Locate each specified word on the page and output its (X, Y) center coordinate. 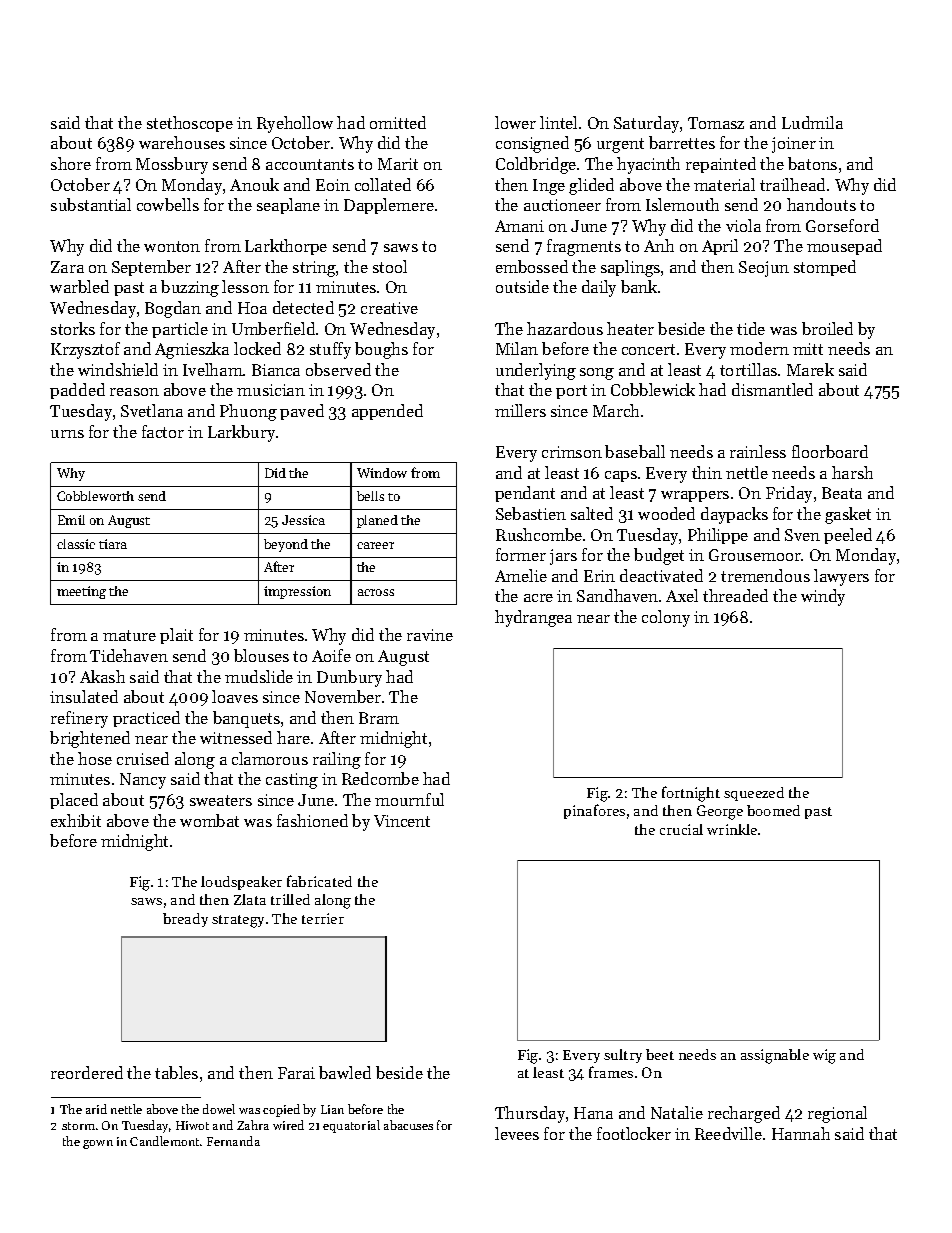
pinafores (594, 811)
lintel (558, 122)
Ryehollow (295, 124)
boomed (773, 810)
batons (812, 163)
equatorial (351, 1126)
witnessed (236, 737)
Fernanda (233, 1141)
